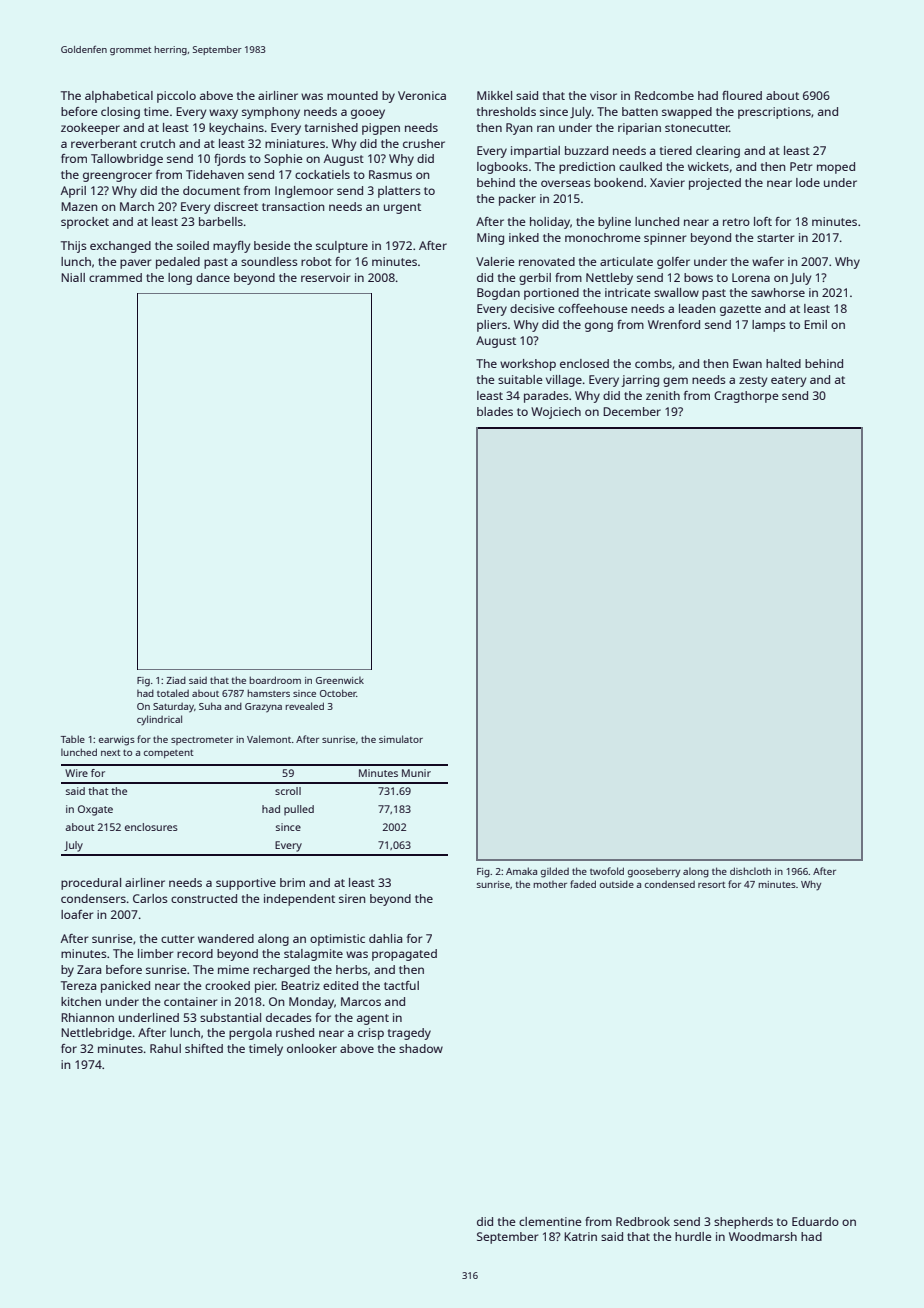 Image resolution: width=924 pixels, height=1308 pixels. What do you see at coordinates (204, 1048) in the screenshot?
I see `shifted` at bounding box center [204, 1048].
